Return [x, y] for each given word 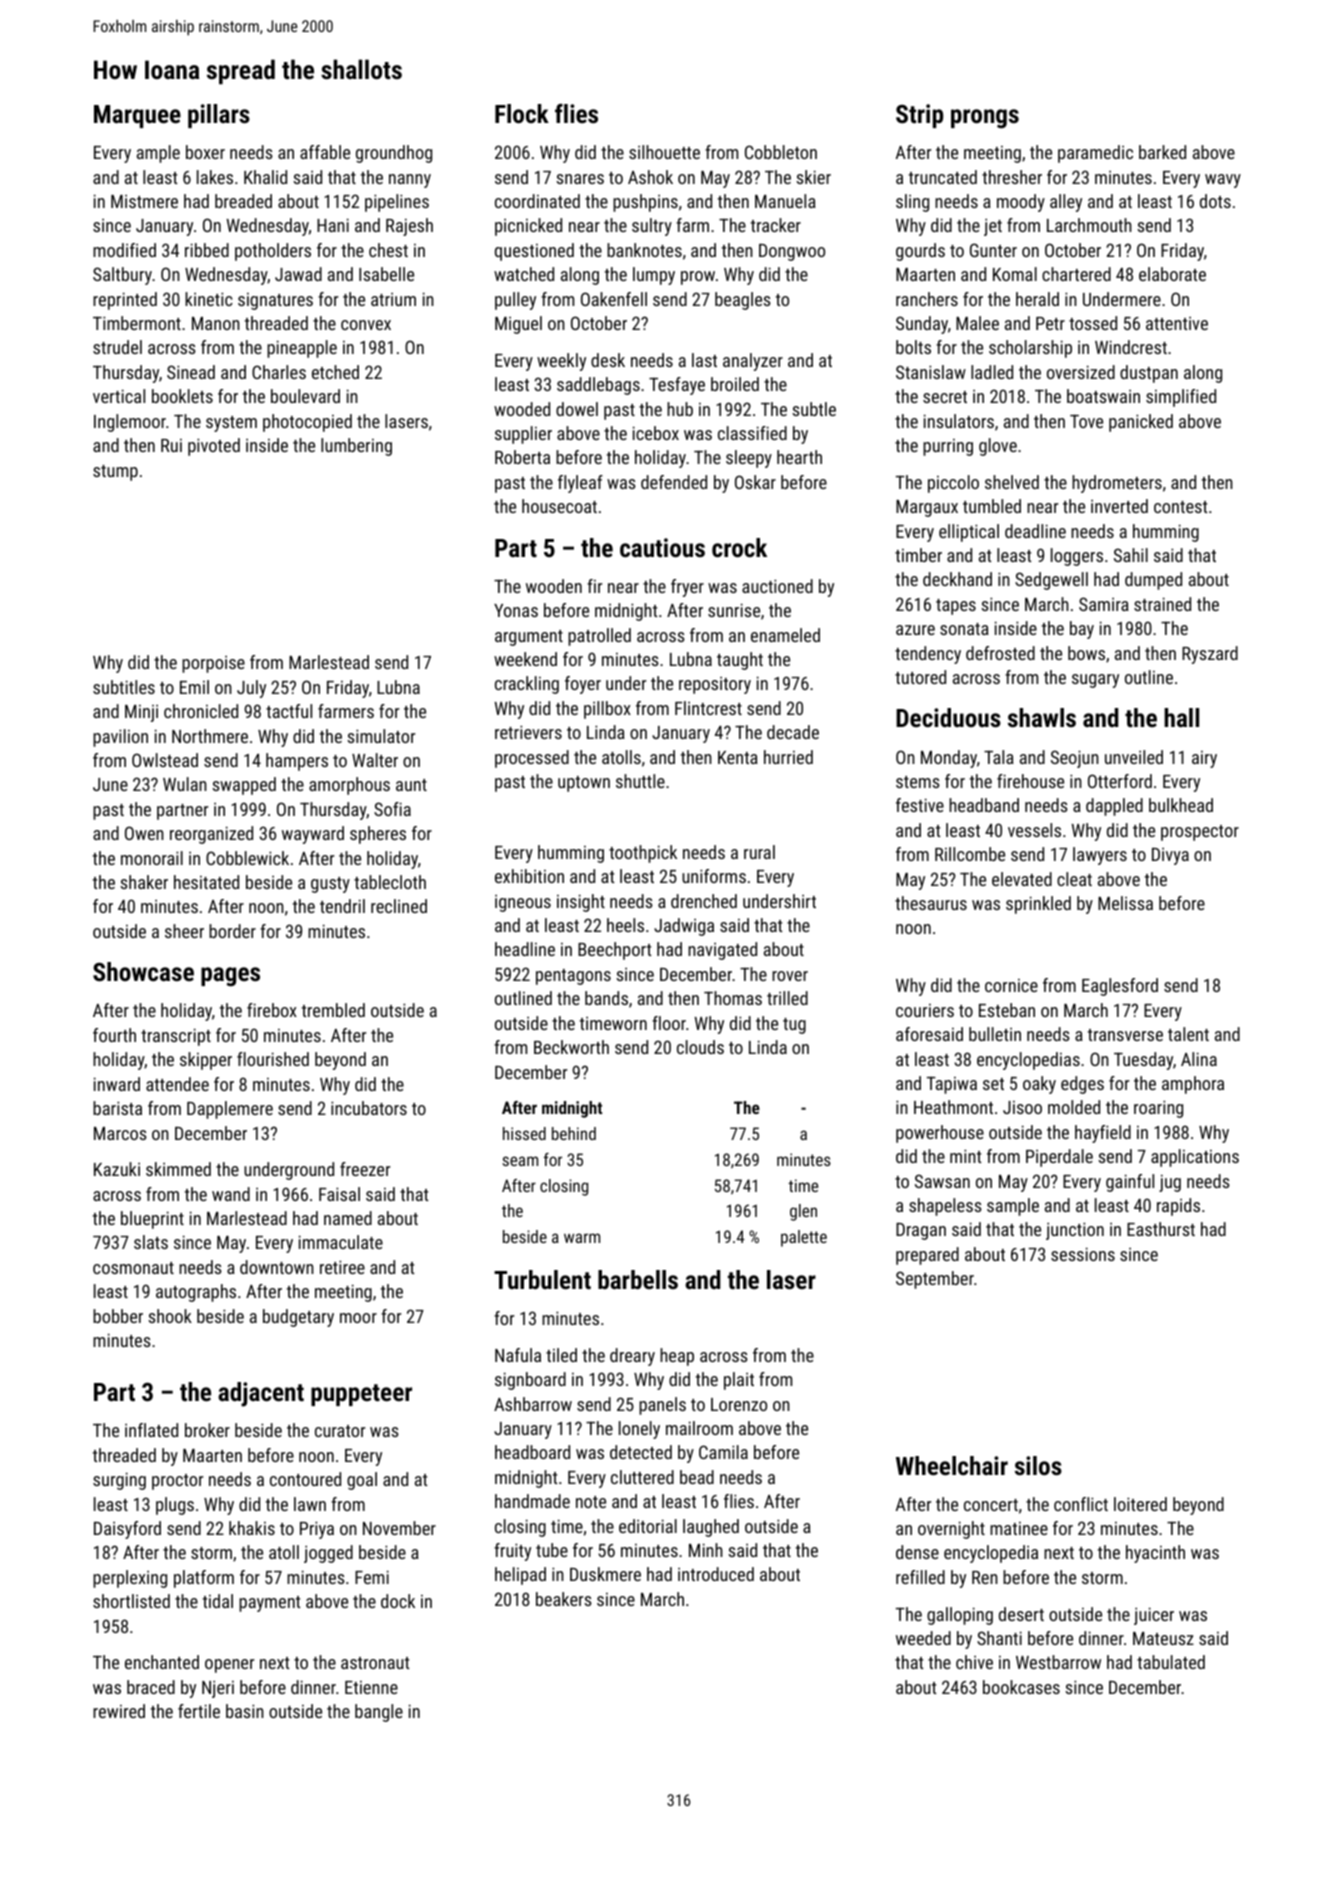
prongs [985, 119]
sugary [1095, 681]
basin [245, 1711]
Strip [919, 116]
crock [739, 547]
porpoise [213, 664]
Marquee [137, 116]
